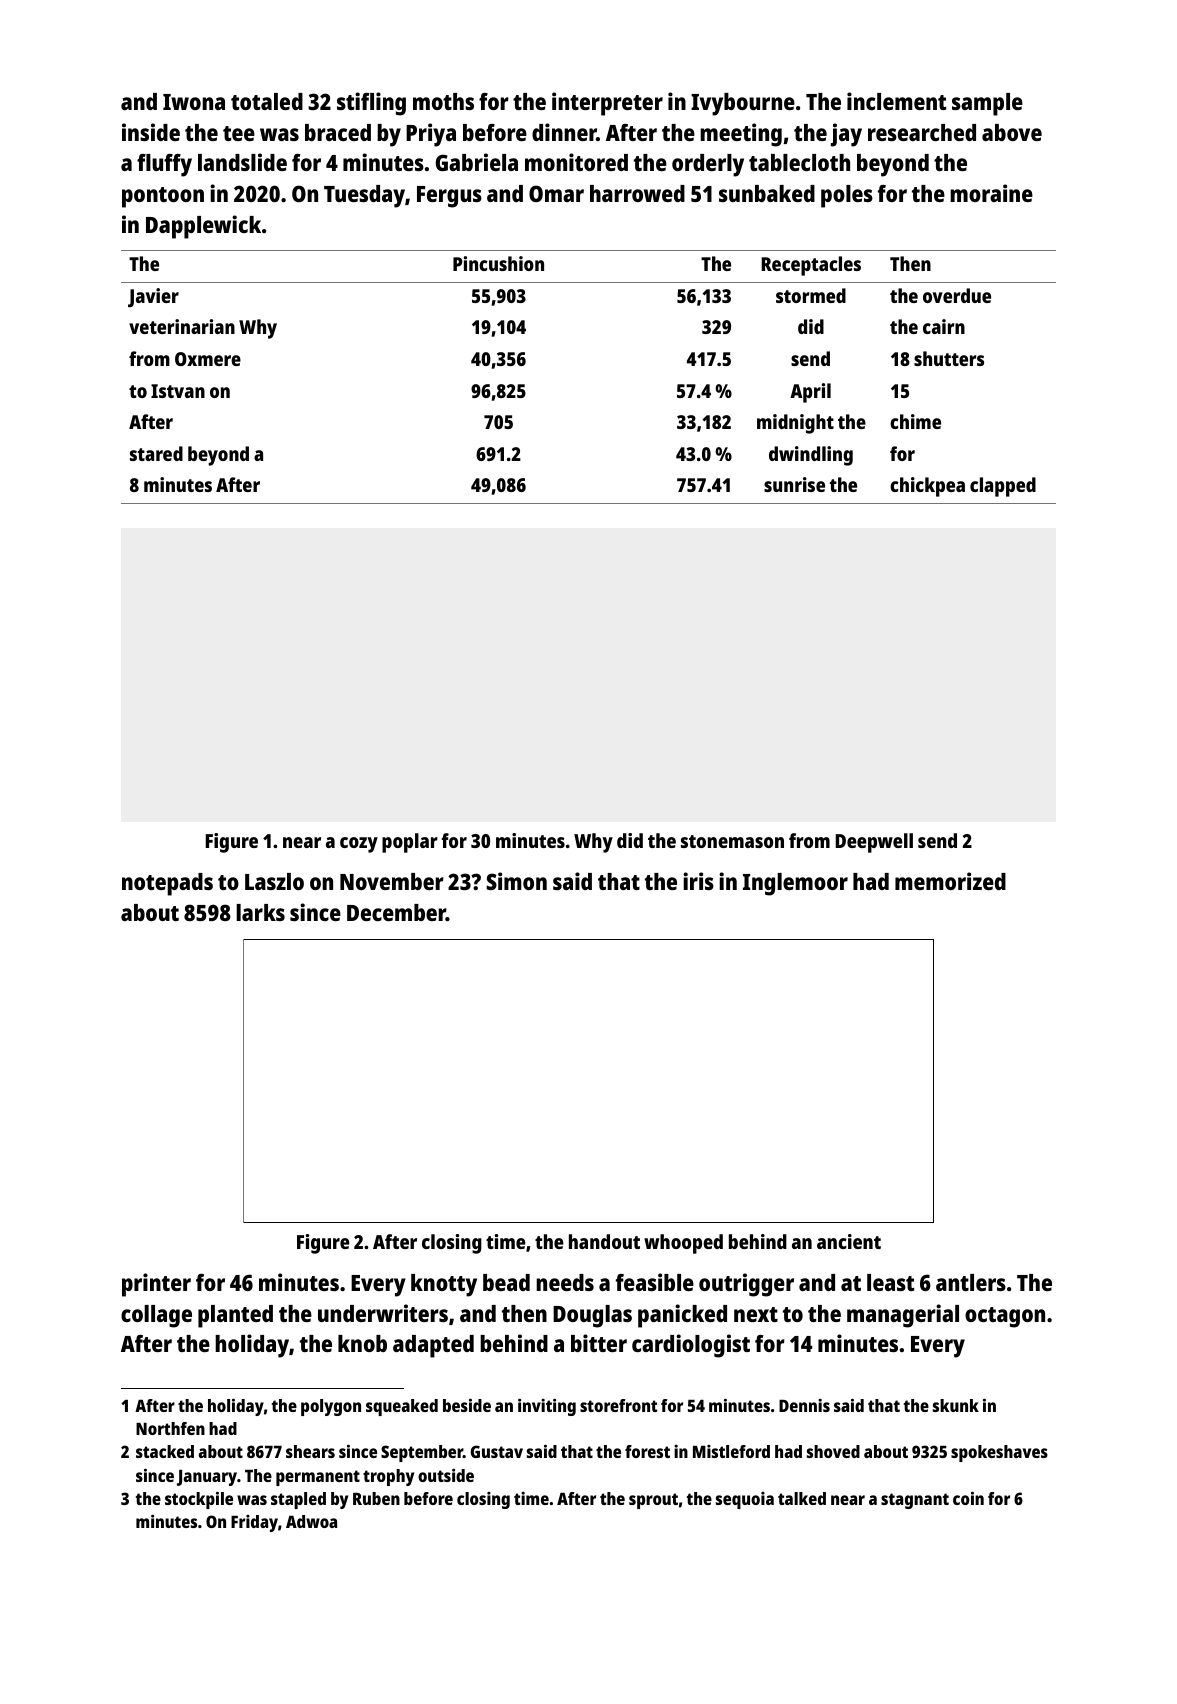  I want to click on outside, so click(446, 1475).
